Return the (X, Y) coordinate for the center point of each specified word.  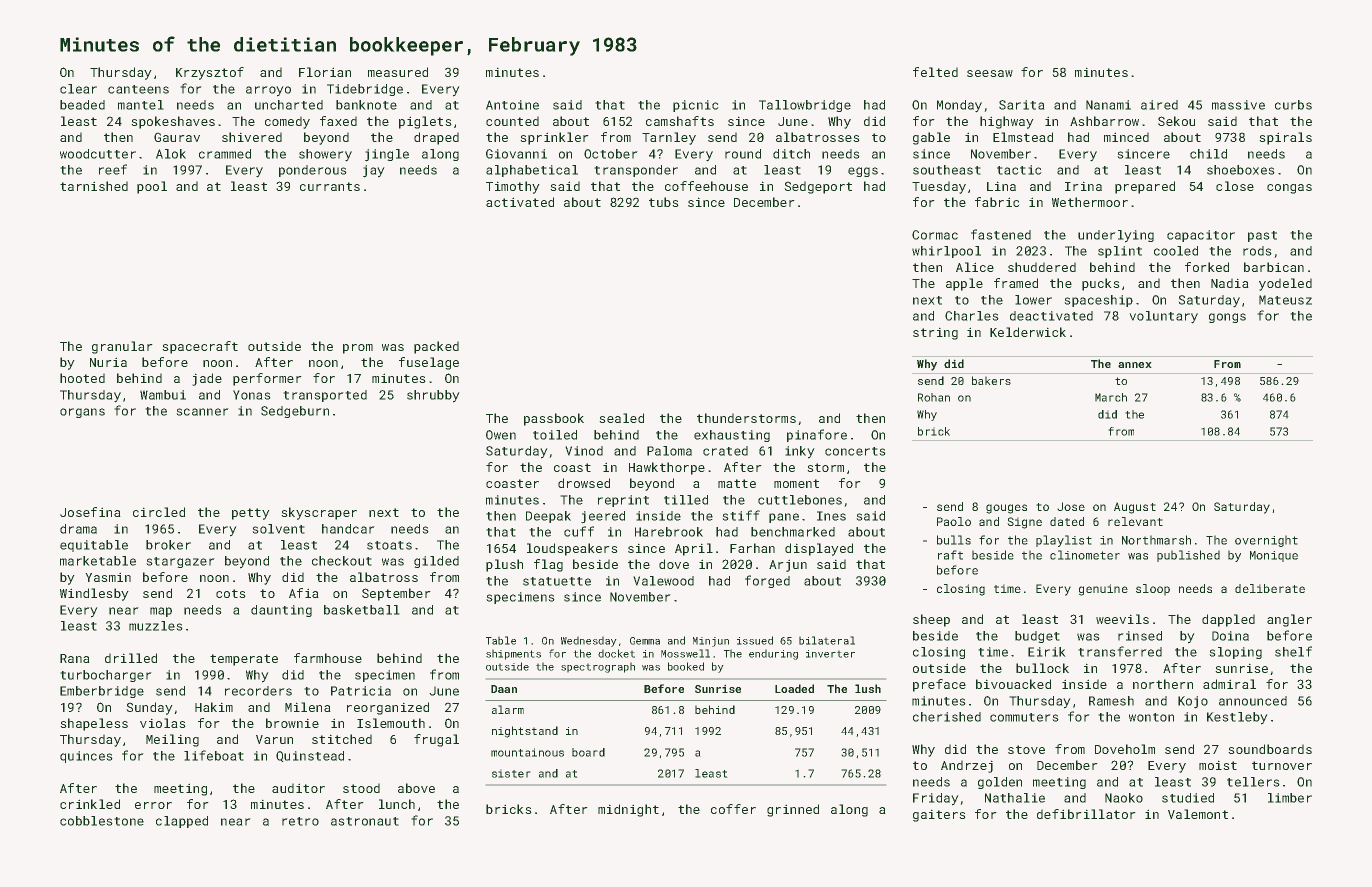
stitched (342, 739)
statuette (557, 581)
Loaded (794, 688)
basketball (361, 610)
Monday (959, 106)
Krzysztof (210, 73)
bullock (1042, 668)
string (935, 334)
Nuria (108, 362)
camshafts (680, 121)
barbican (1274, 267)
